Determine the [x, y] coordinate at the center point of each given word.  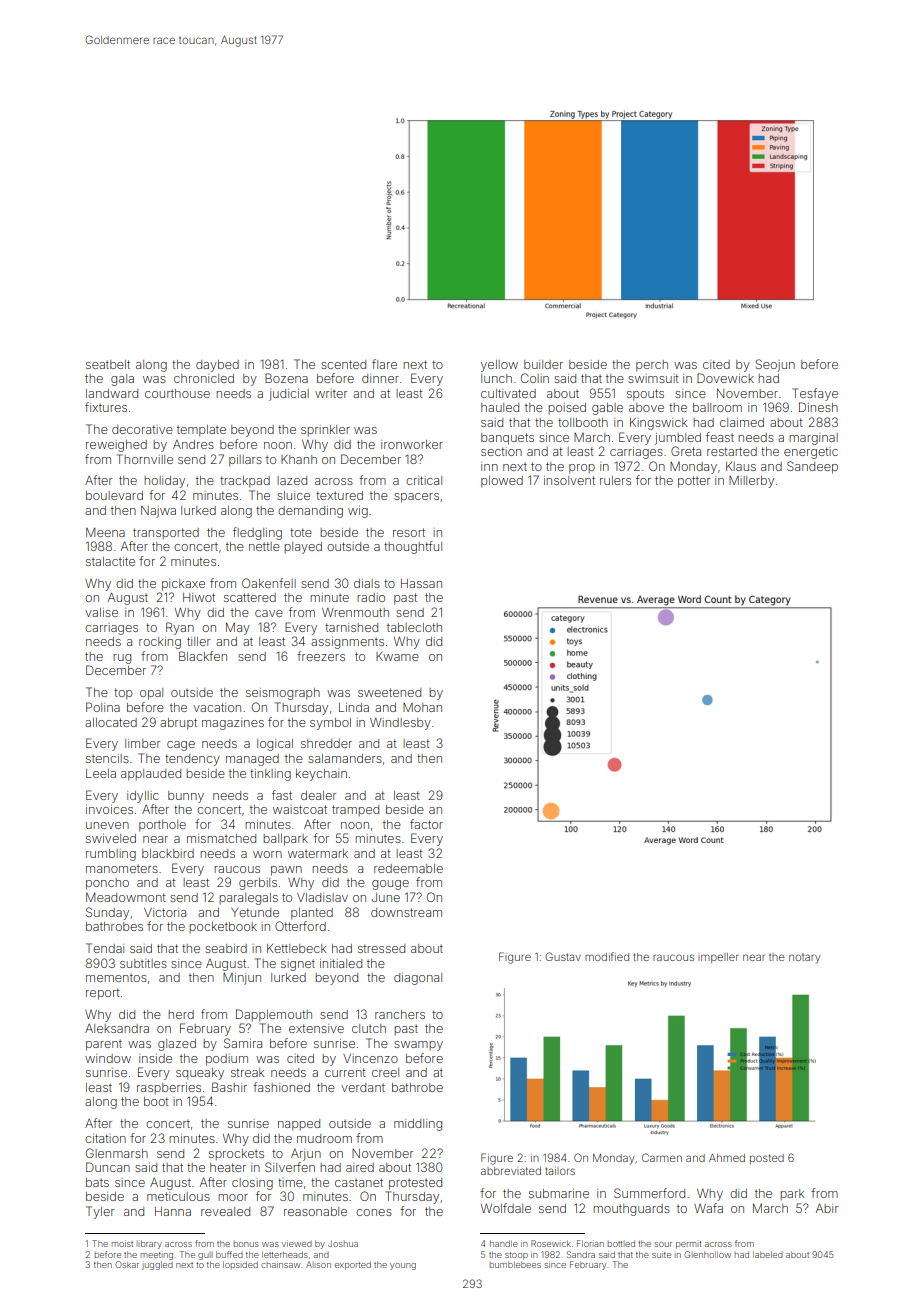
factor [426, 824]
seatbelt [108, 364]
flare [384, 364]
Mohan [422, 707]
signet [298, 965]
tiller [198, 641]
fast [282, 795]
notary [805, 959]
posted [767, 1159]
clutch [369, 1028]
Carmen [662, 1157]
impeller [718, 958]
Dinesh [818, 407]
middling [418, 1125]
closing [252, 1184]
